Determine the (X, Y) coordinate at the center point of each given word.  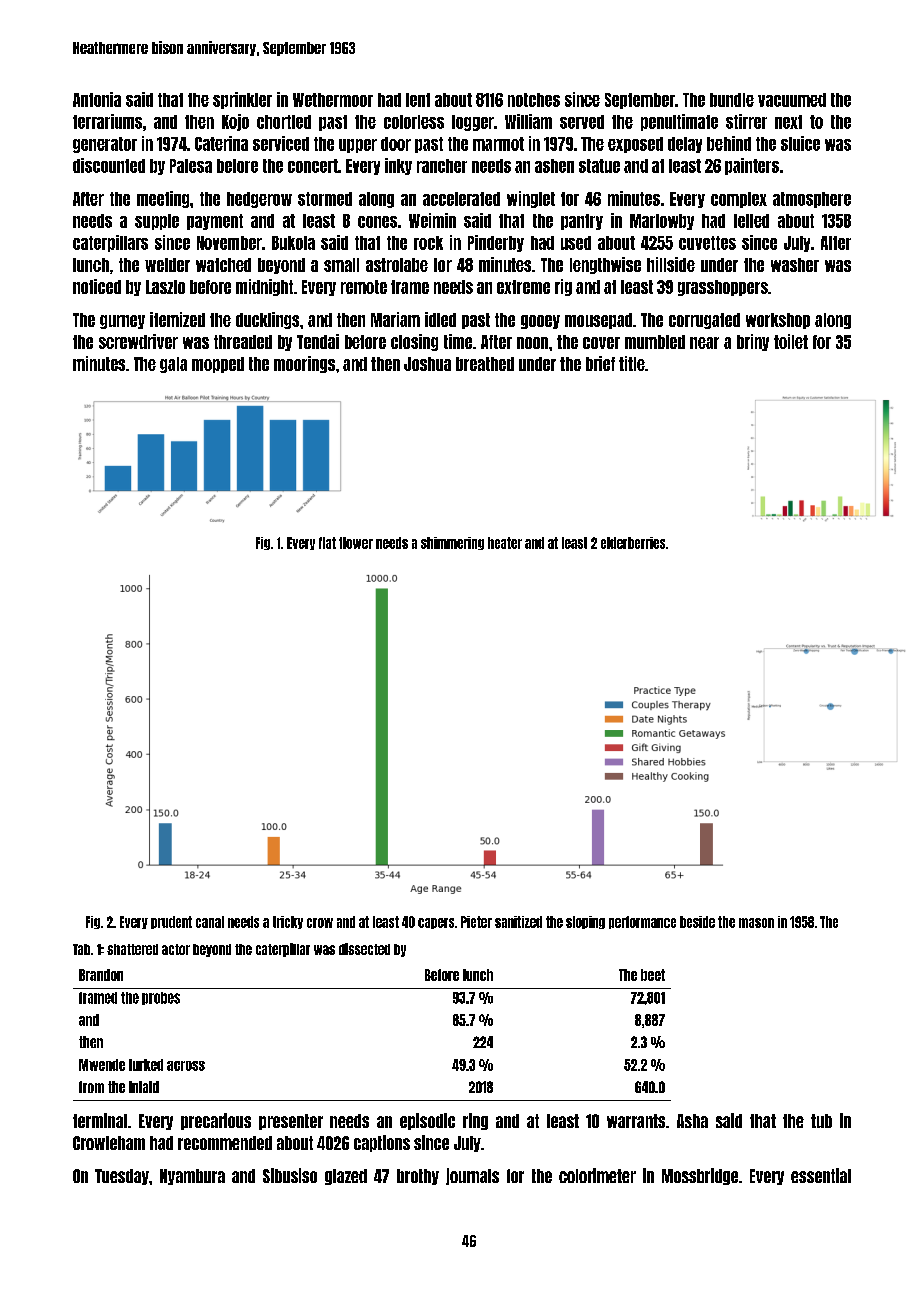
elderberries (633, 543)
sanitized (518, 922)
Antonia (97, 99)
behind (729, 143)
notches (534, 100)
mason (756, 923)
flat (327, 543)
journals (472, 1176)
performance (642, 922)
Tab (81, 949)
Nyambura (192, 1177)
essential (821, 1175)
